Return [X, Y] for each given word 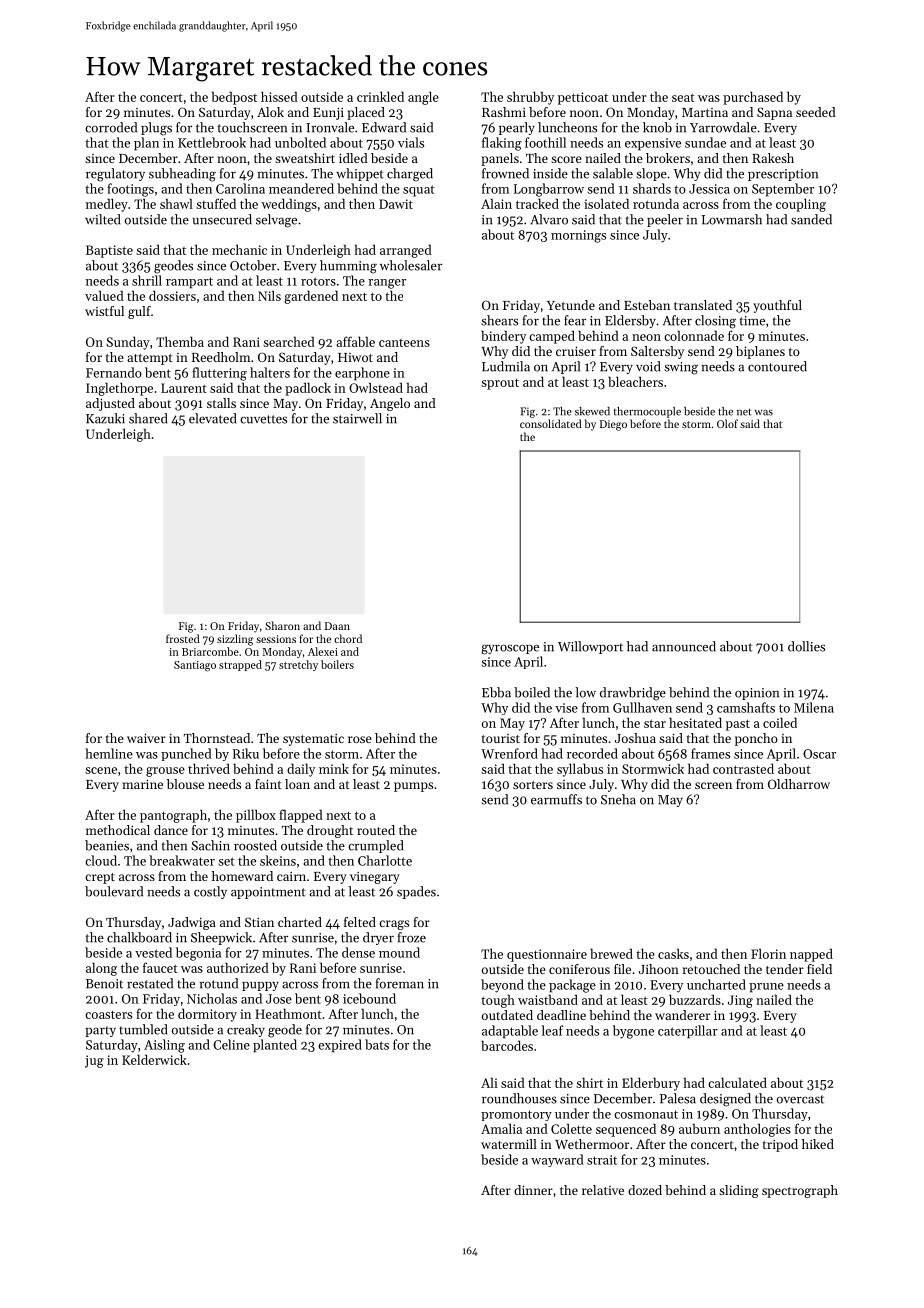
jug [94, 1061]
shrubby [530, 98]
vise [566, 708]
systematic [313, 740]
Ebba [496, 692]
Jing [740, 1001]
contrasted [743, 768]
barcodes [507, 1045]
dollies [806, 646]
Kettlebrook [212, 142]
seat [683, 97]
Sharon [282, 625]
